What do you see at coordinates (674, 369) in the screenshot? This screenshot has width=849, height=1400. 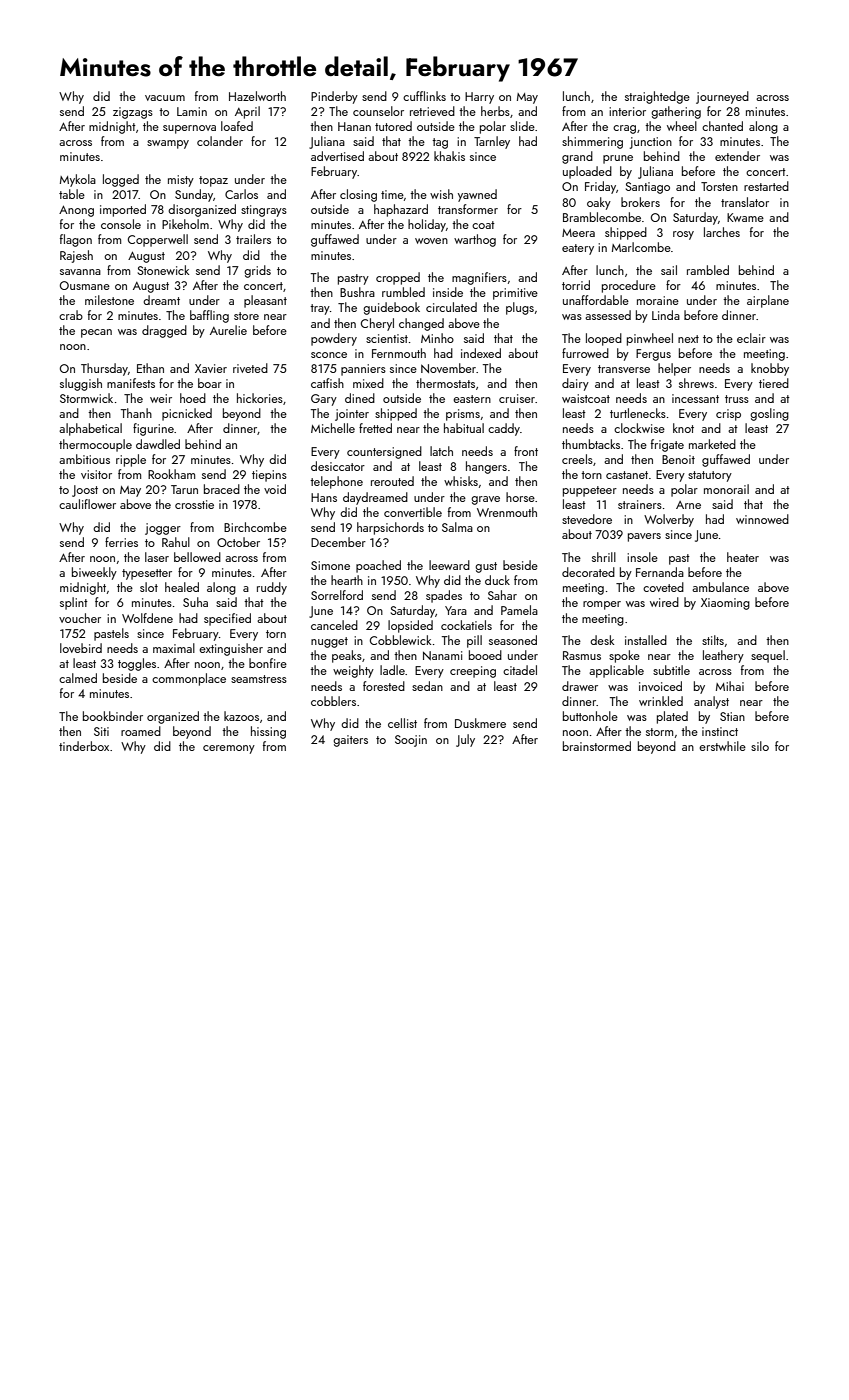 I see `helper` at bounding box center [674, 369].
